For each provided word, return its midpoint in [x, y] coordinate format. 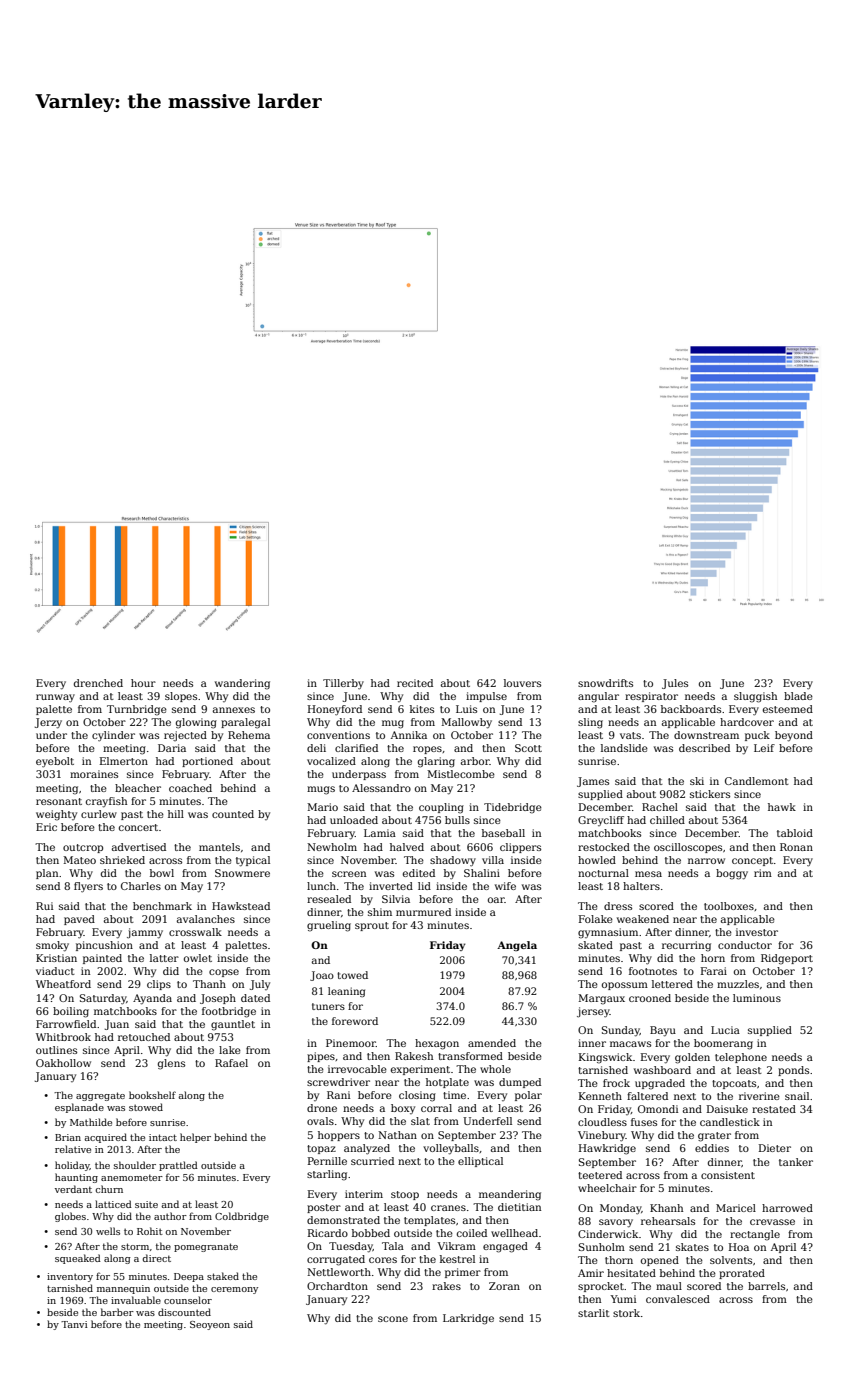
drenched [98, 683]
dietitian [519, 1207]
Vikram [456, 1246]
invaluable [136, 1300]
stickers [710, 794]
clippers [520, 848]
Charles [141, 886]
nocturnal [603, 873]
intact [163, 1137]
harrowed [787, 1208]
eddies [712, 1148]
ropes [427, 750]
